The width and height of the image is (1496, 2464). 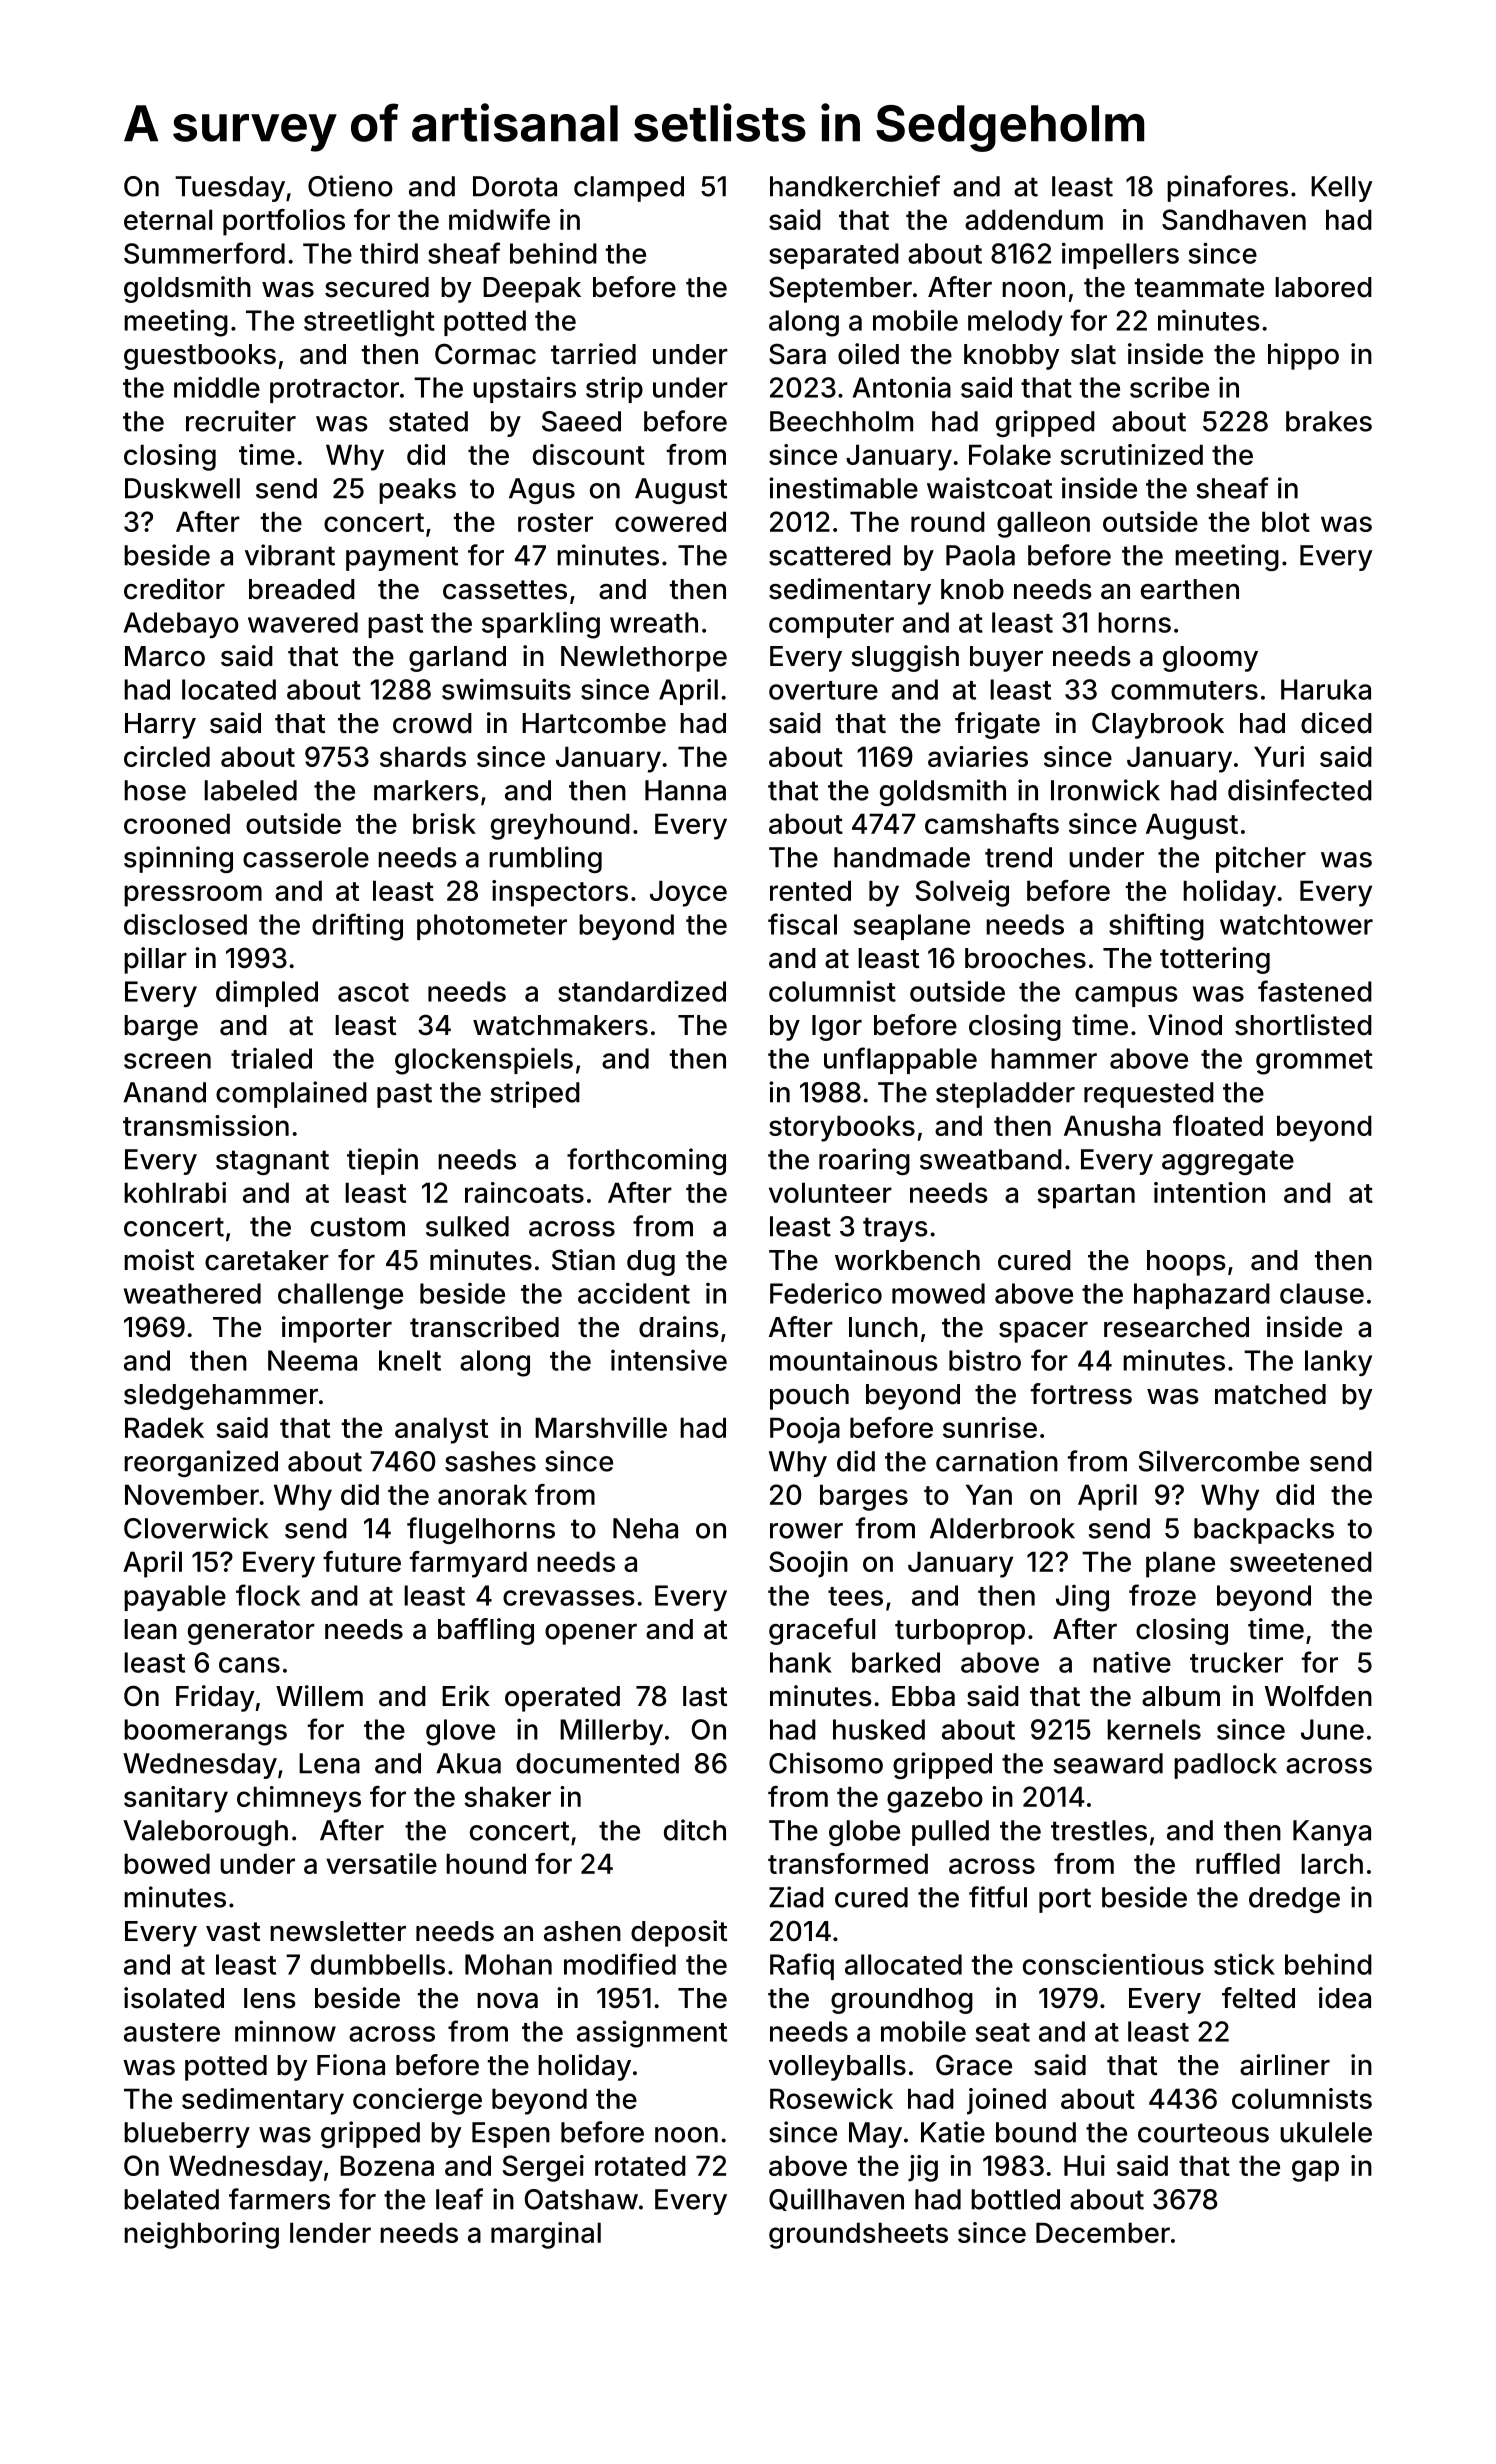 I want to click on teammate, so click(x=1199, y=288).
